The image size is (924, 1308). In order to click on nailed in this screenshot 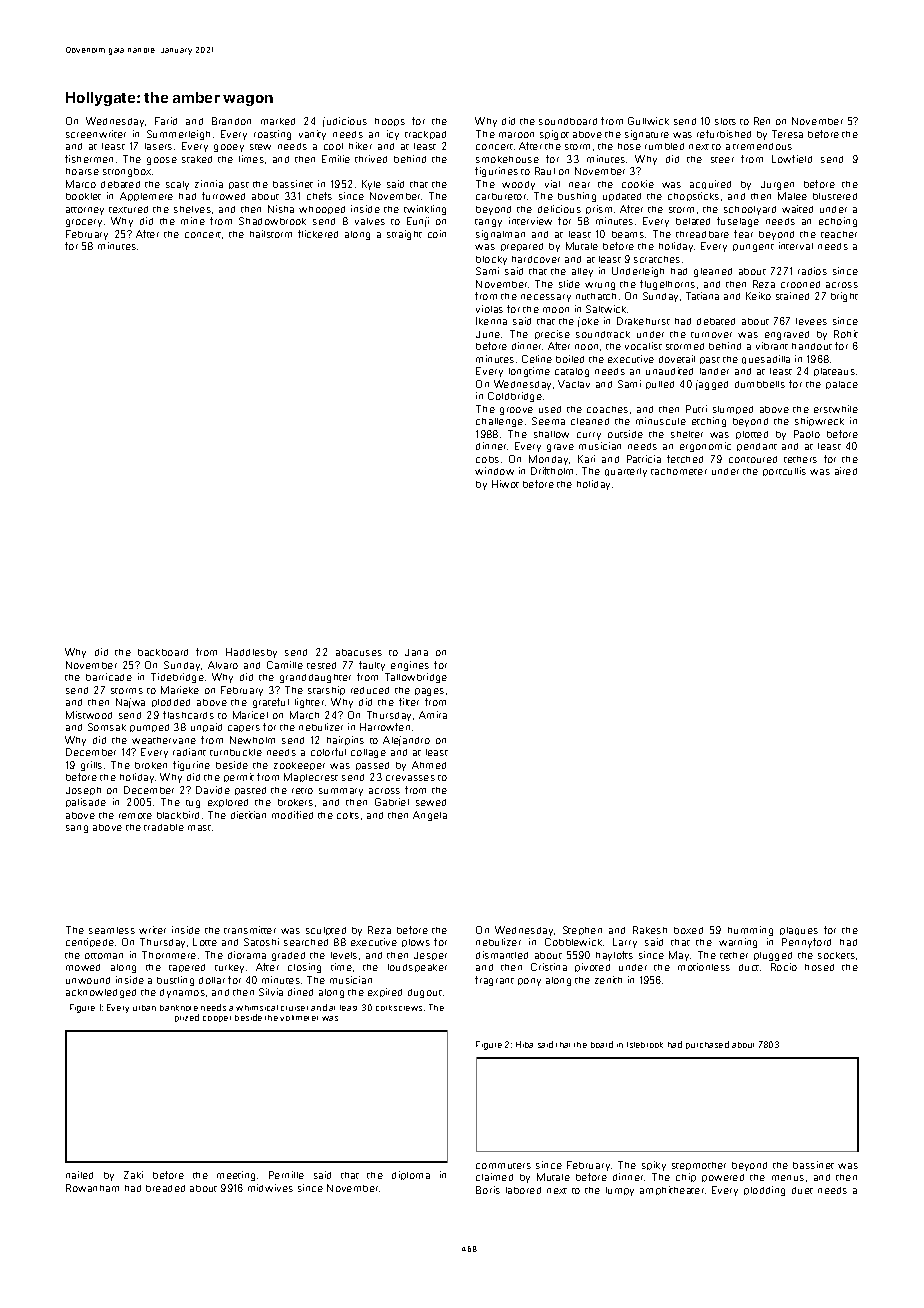, I will do `click(79, 1175)`.
